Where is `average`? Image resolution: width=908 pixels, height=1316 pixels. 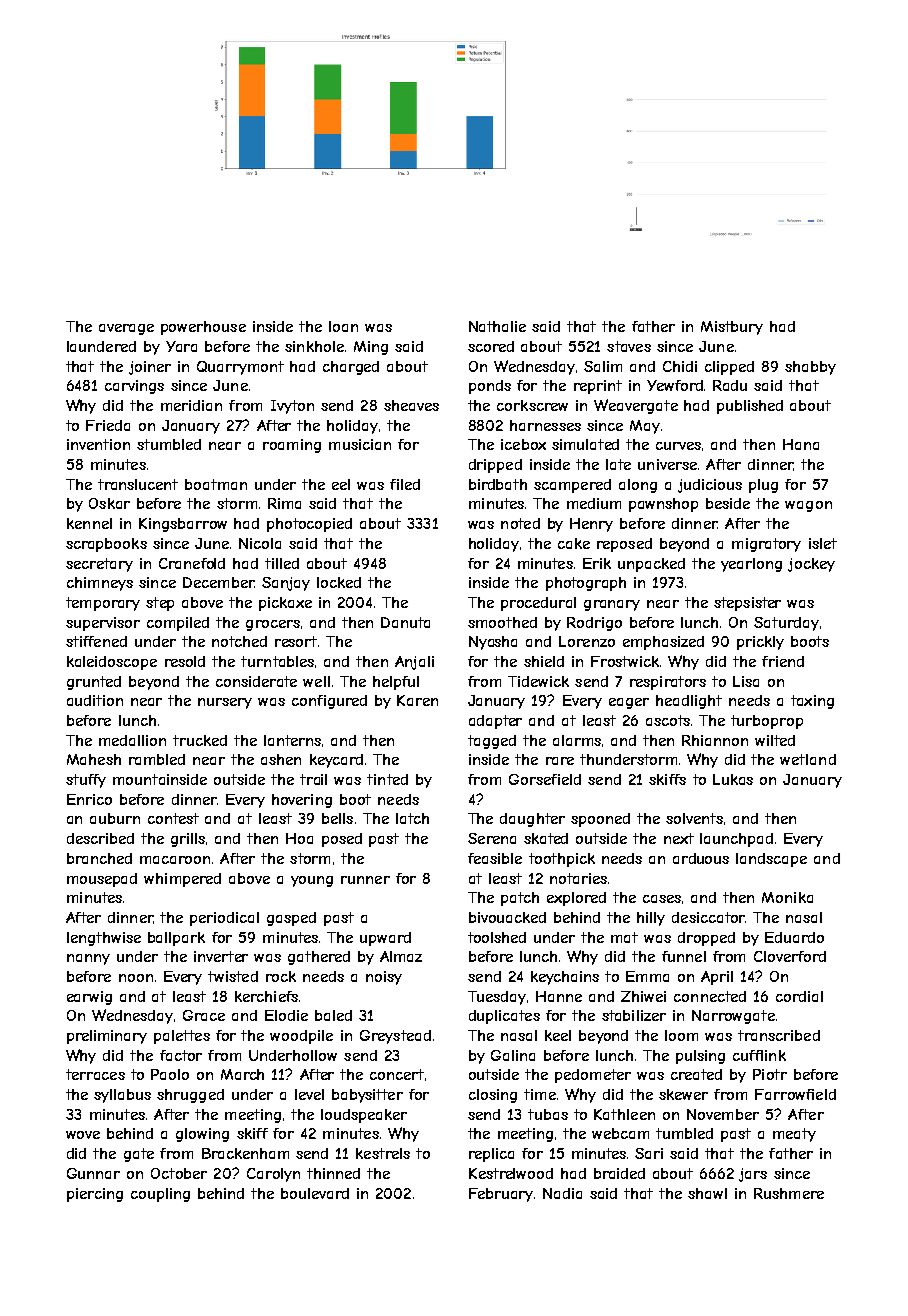
average is located at coordinates (126, 329).
